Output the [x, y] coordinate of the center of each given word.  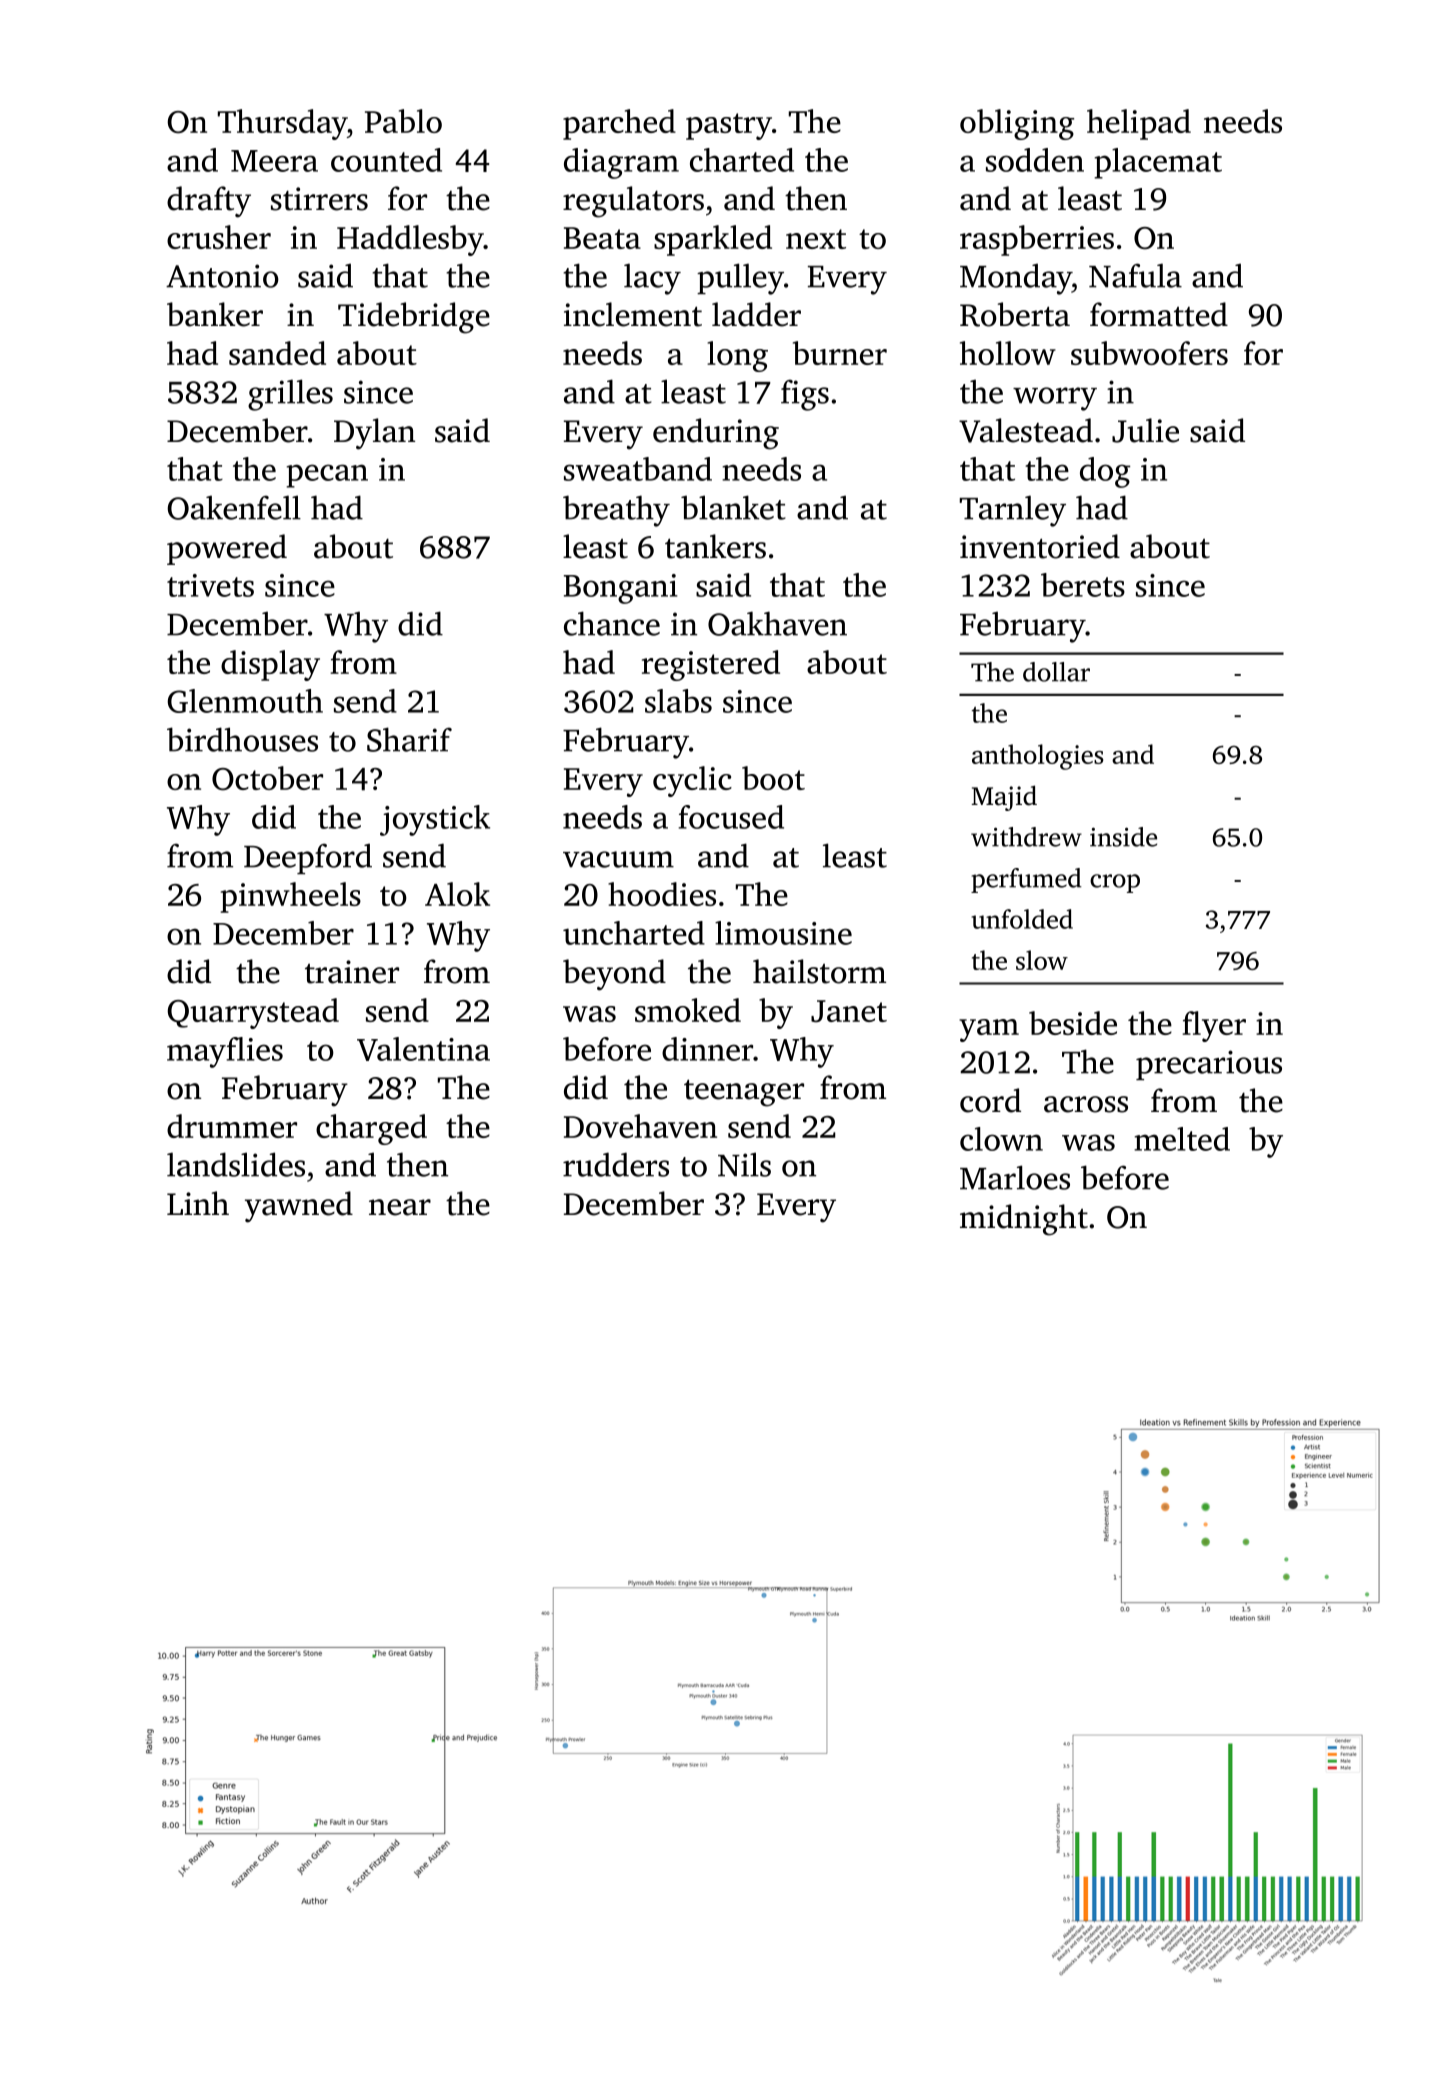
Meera [274, 161]
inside [1123, 837]
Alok [457, 894]
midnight [1024, 1220]
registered [711, 665]
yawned [299, 1207]
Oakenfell [234, 507]
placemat [1158, 163]
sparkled [713, 240]
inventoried [1040, 546]
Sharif [409, 739]
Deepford [308, 858]
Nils [744, 1164]
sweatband [638, 469]
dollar [1056, 672]
